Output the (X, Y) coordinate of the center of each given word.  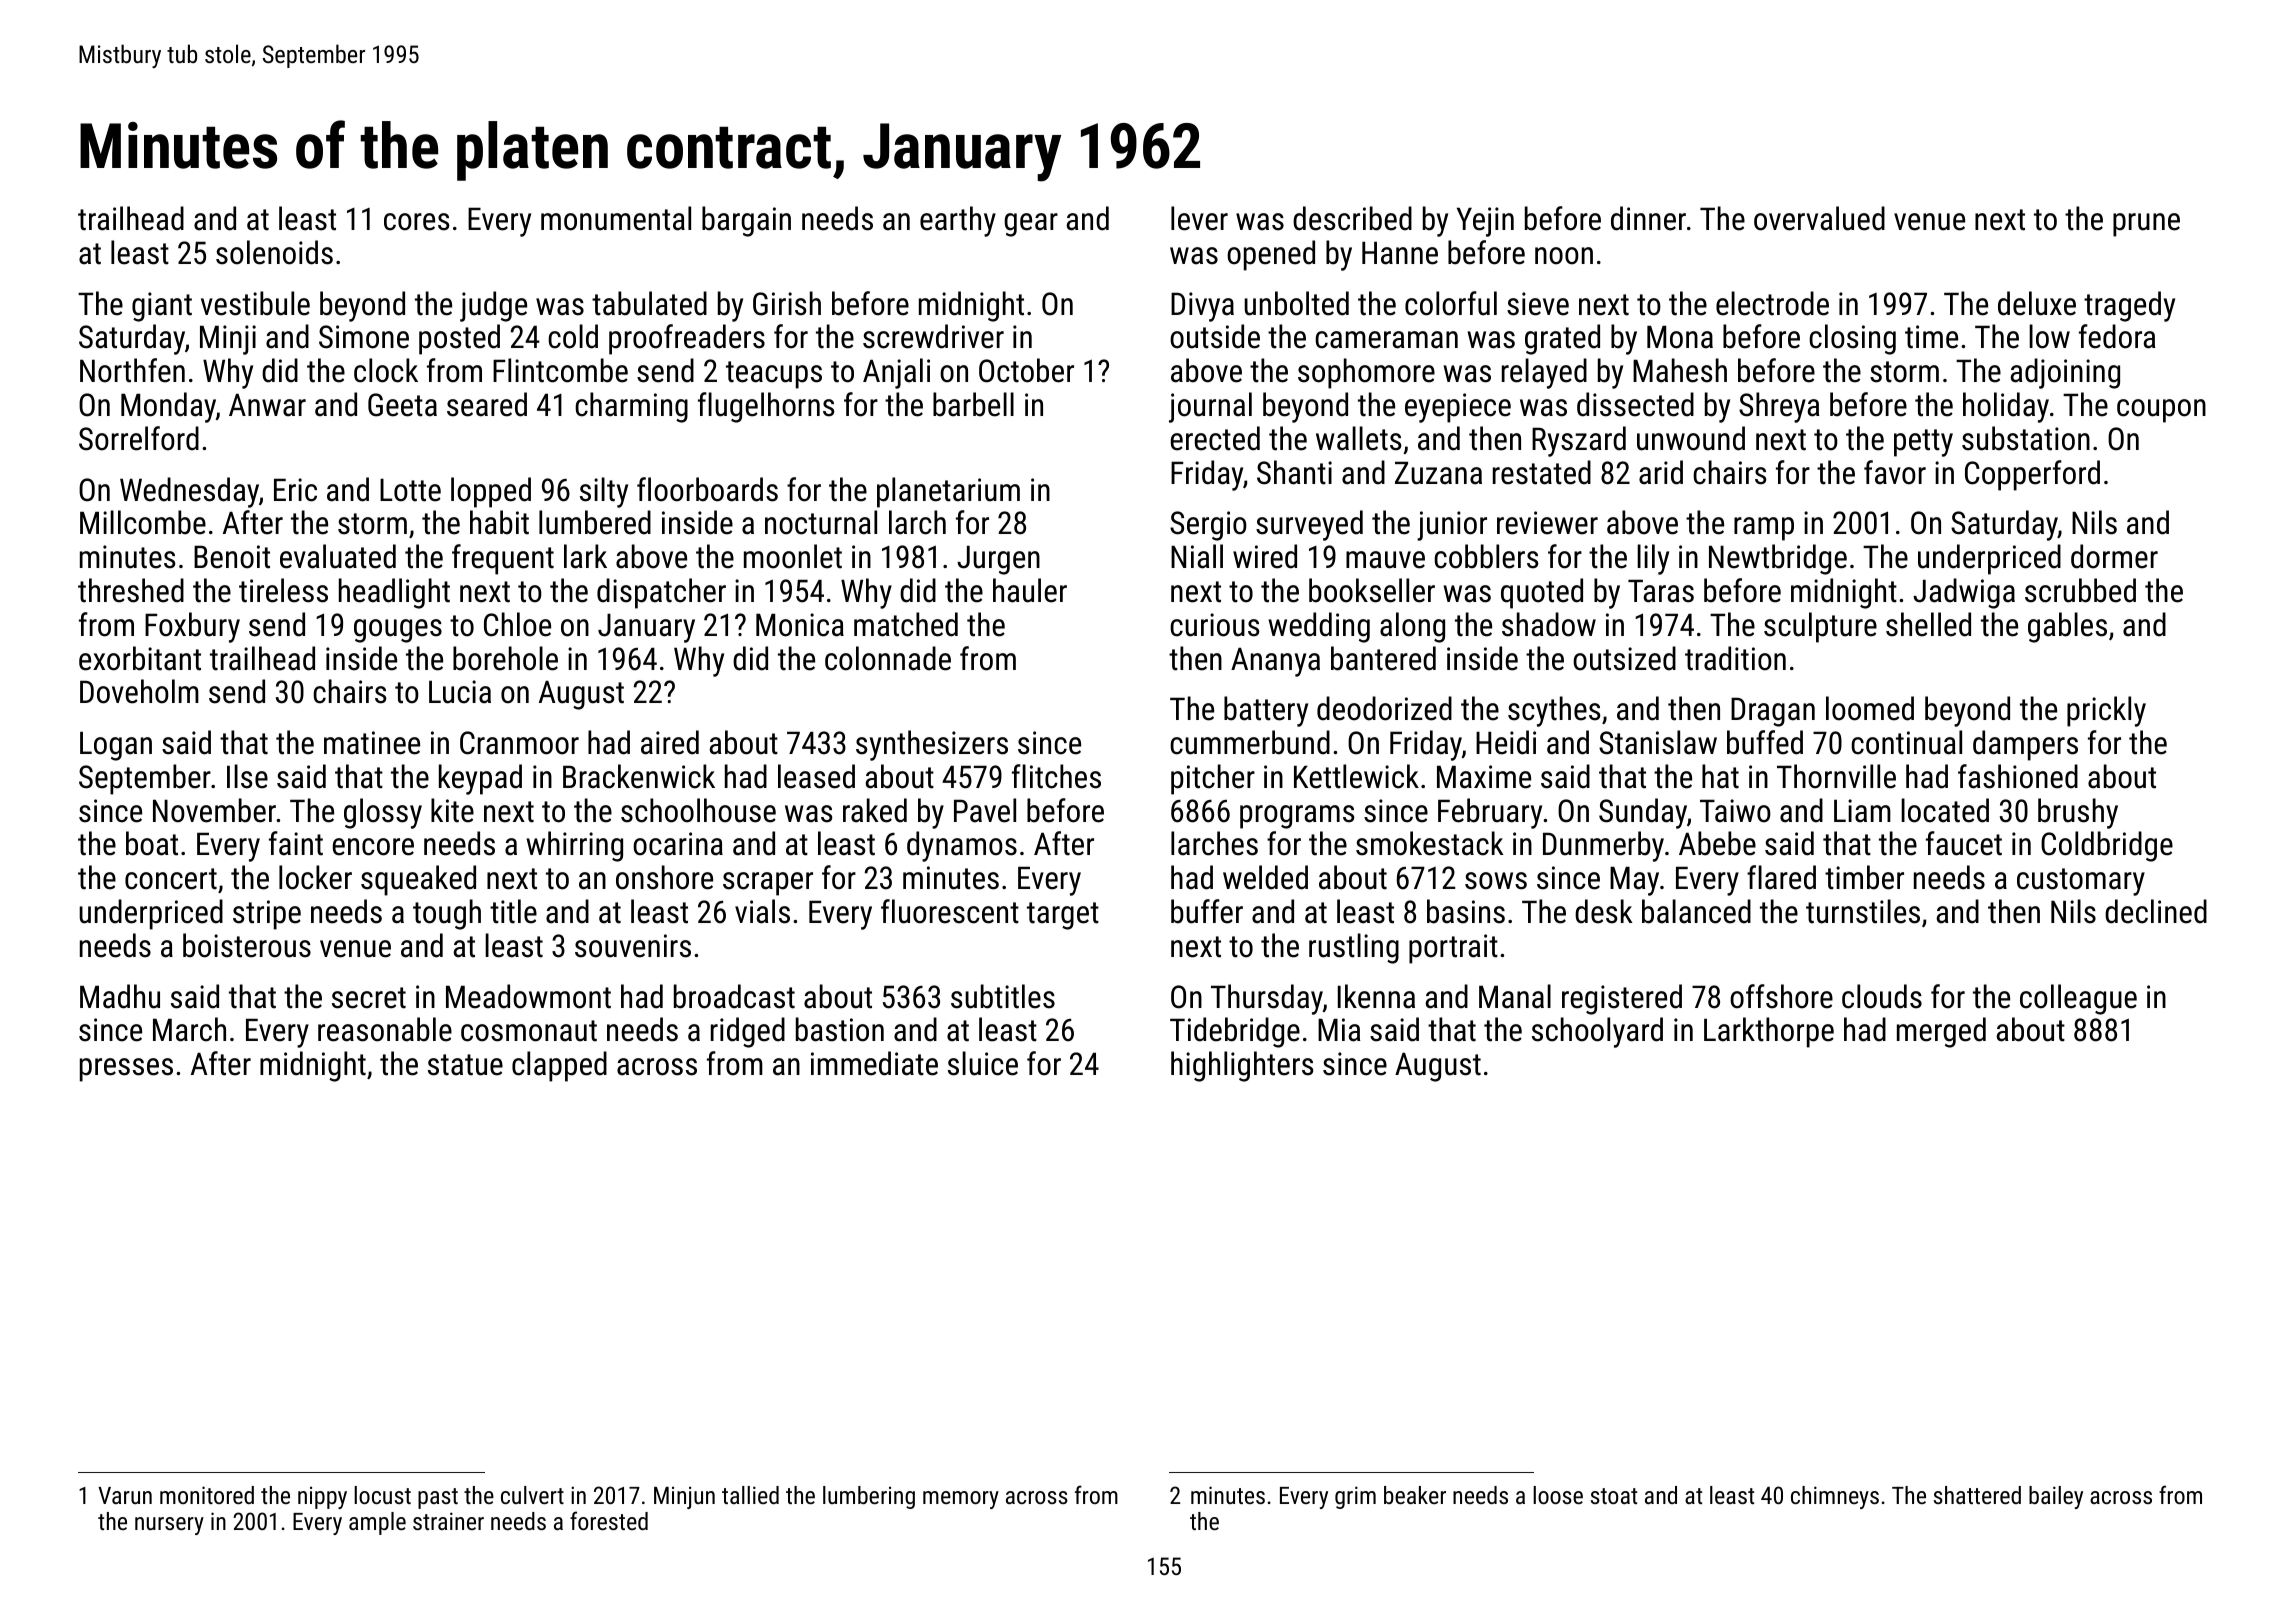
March (189, 1029)
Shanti (1294, 472)
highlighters (1242, 1066)
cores (417, 222)
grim (1355, 1497)
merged (1941, 1032)
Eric (295, 490)
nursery (169, 1526)
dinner (1648, 218)
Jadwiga (1964, 593)
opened (1271, 255)
